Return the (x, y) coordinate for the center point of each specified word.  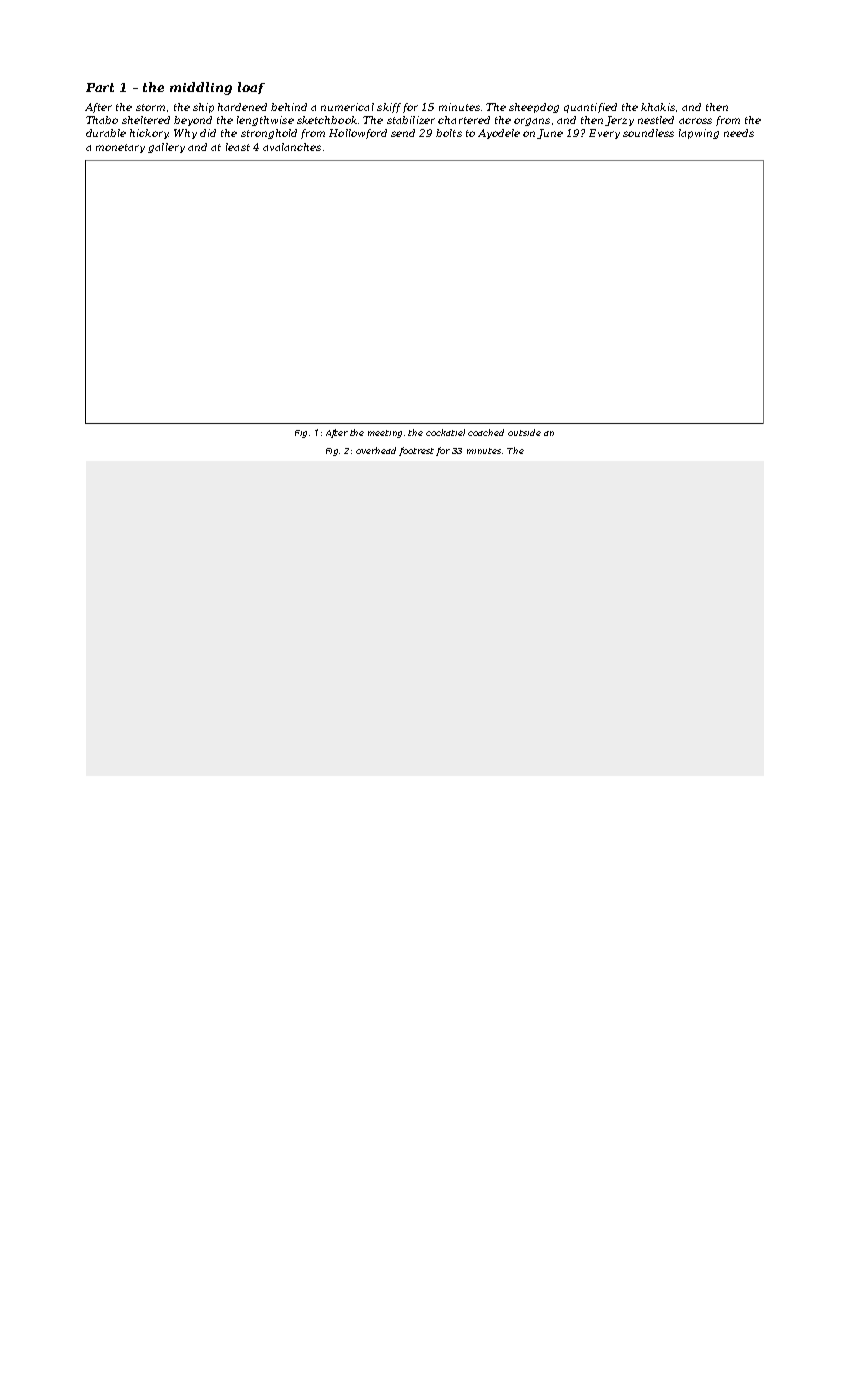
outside (524, 432)
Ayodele (499, 134)
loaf (251, 88)
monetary (120, 148)
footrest (416, 451)
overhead (376, 450)
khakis (658, 107)
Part (100, 87)
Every (604, 134)
